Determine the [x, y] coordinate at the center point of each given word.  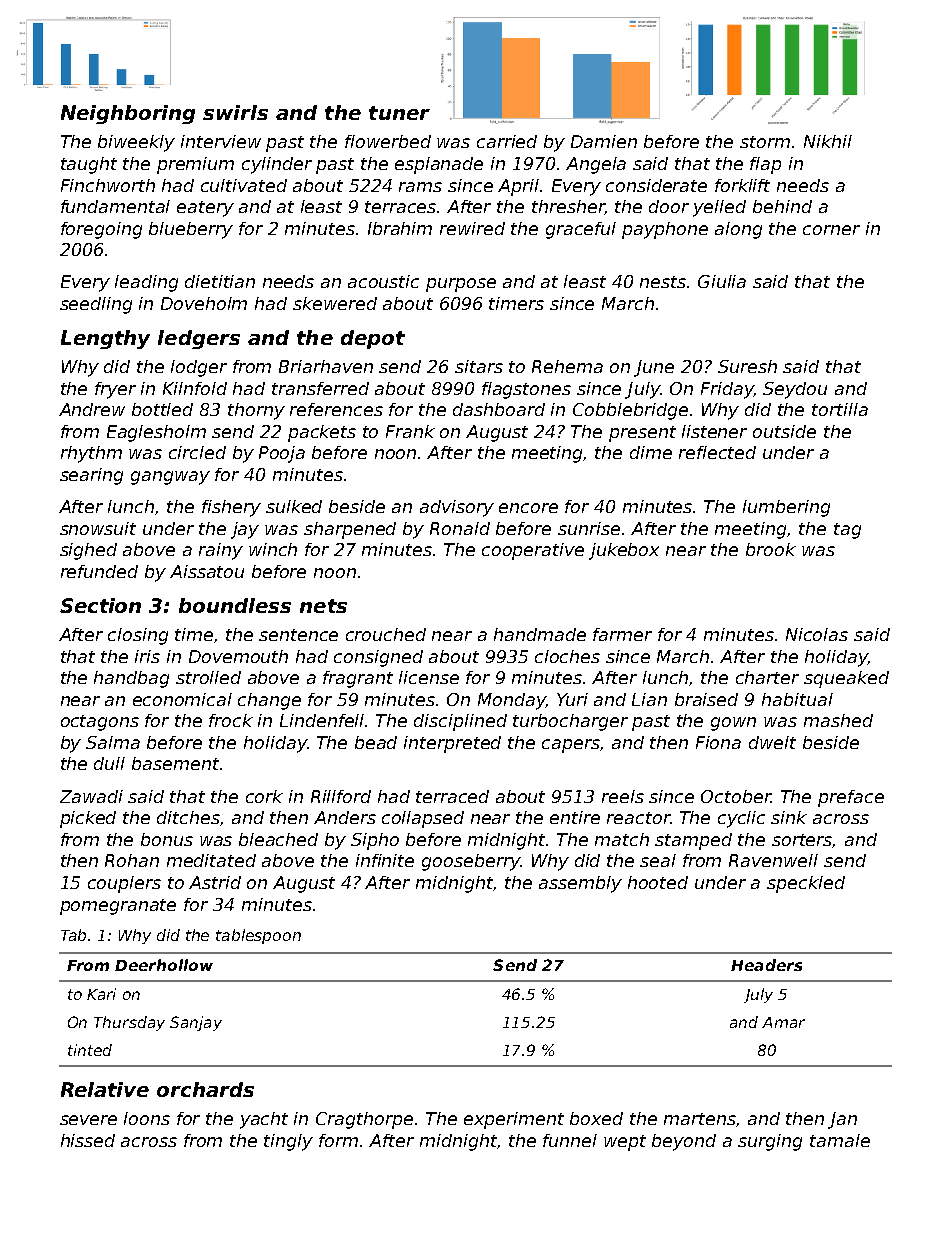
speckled [806, 884]
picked [88, 819]
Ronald [460, 528]
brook [771, 549]
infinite [385, 860]
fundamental [115, 206]
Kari [101, 994]
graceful [581, 230]
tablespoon [258, 936]
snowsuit [98, 528]
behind [782, 206]
